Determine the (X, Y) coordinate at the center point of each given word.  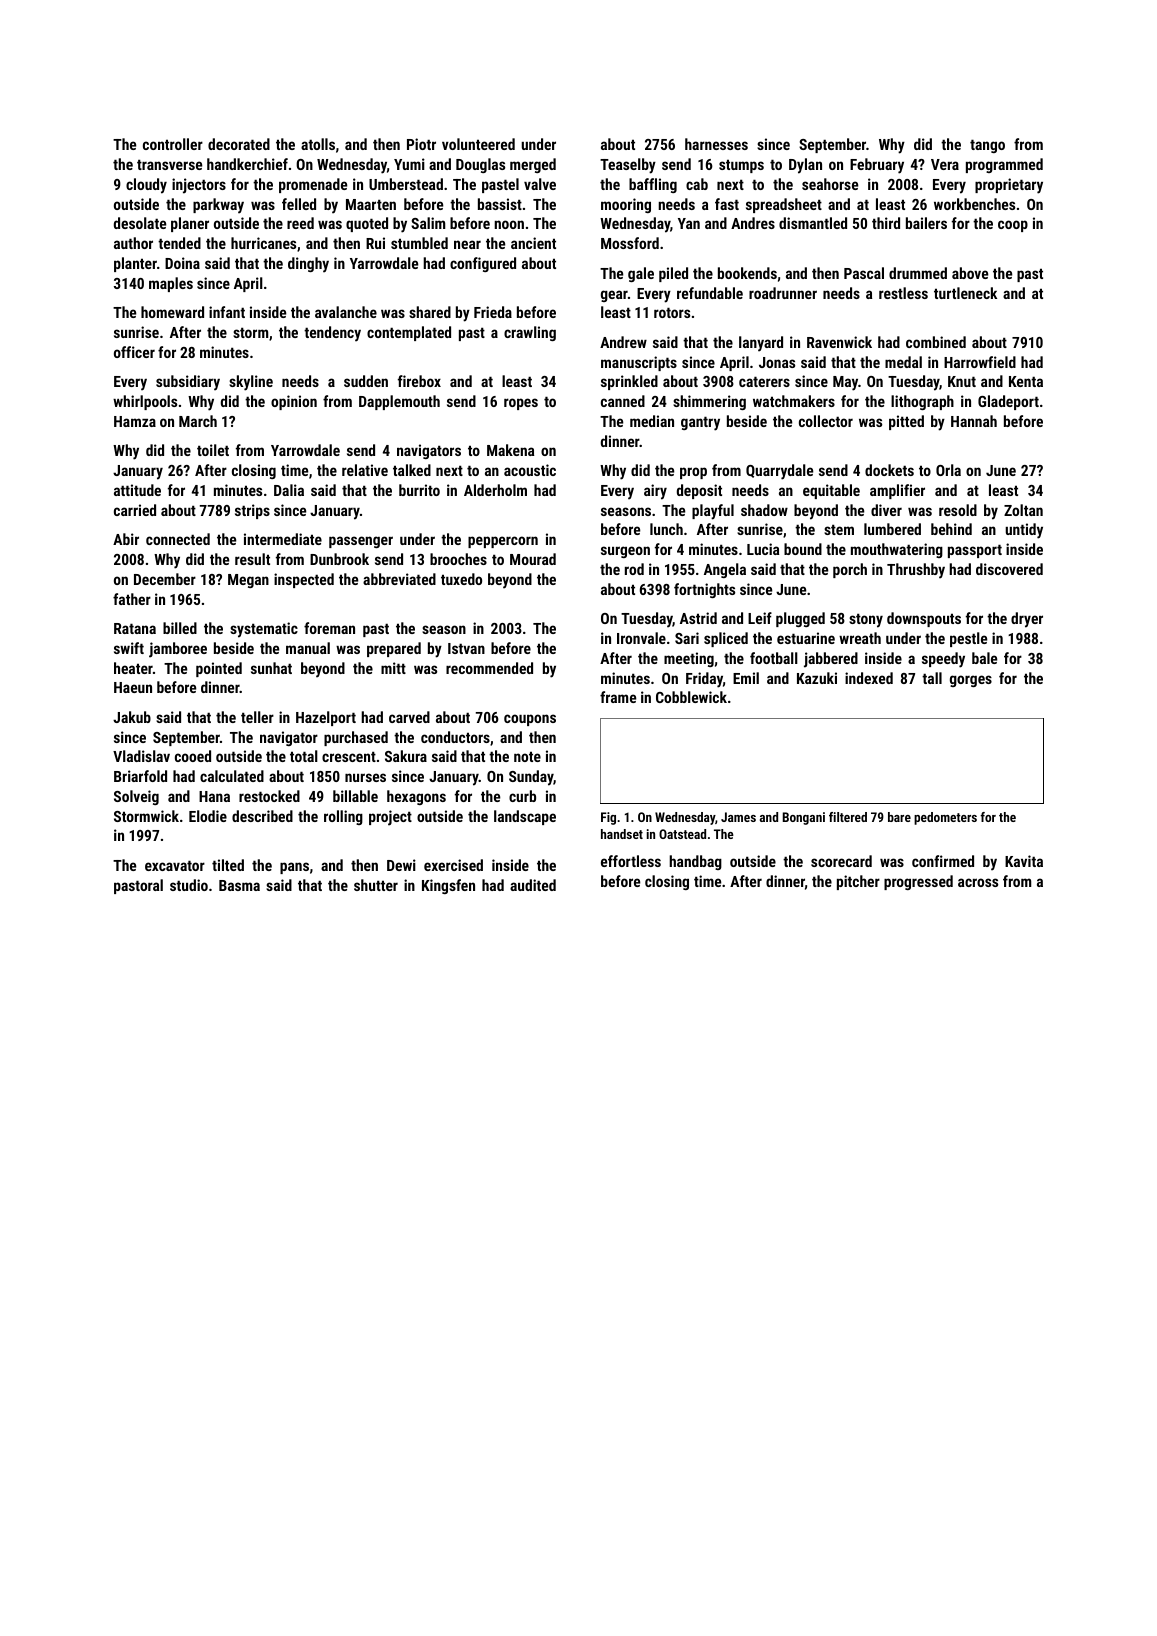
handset (622, 834)
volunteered (478, 144)
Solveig (136, 797)
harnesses (716, 144)
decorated (239, 144)
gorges (971, 681)
